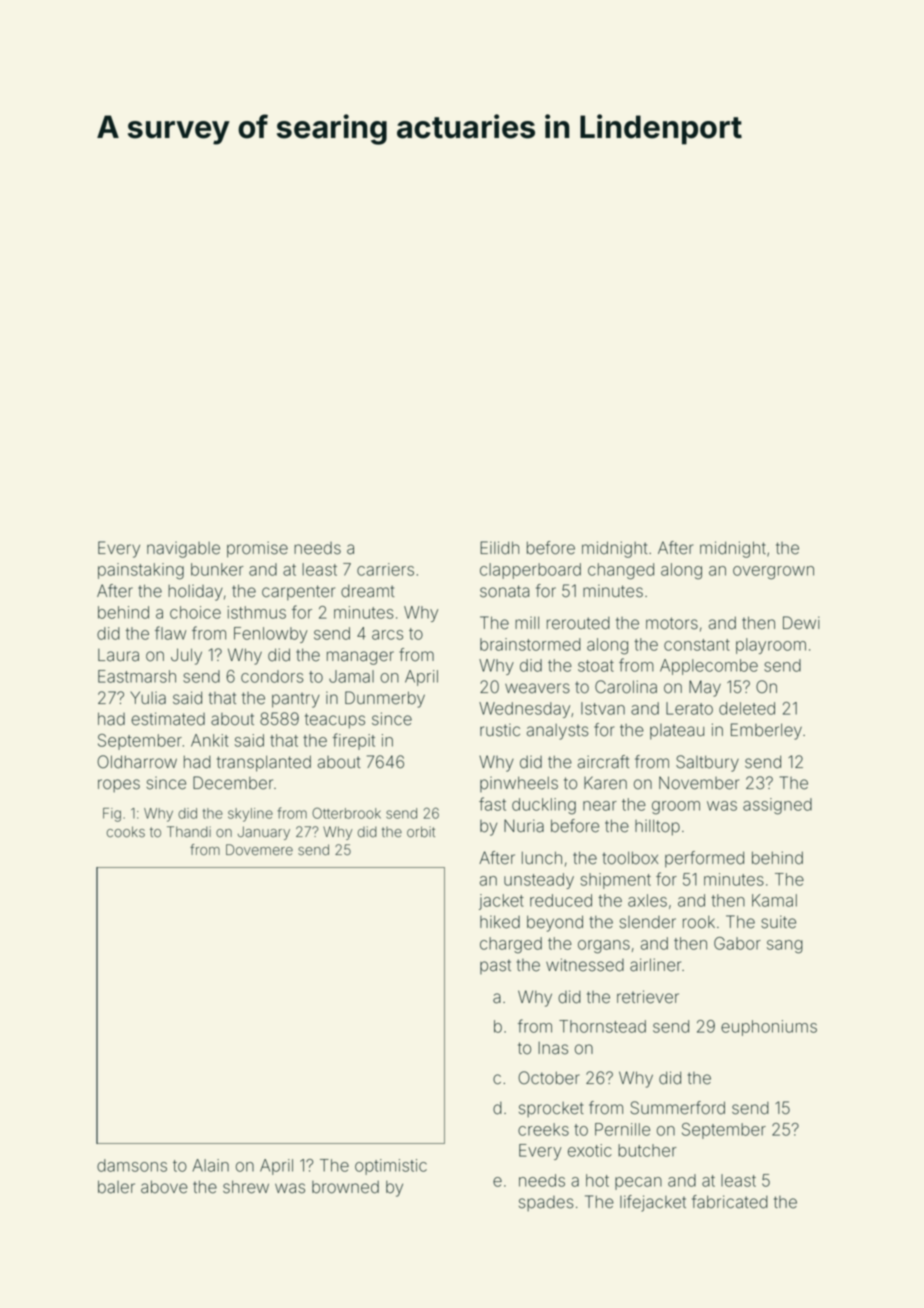  Describe the element at coordinates (495, 966) in the screenshot. I see `past` at that location.
